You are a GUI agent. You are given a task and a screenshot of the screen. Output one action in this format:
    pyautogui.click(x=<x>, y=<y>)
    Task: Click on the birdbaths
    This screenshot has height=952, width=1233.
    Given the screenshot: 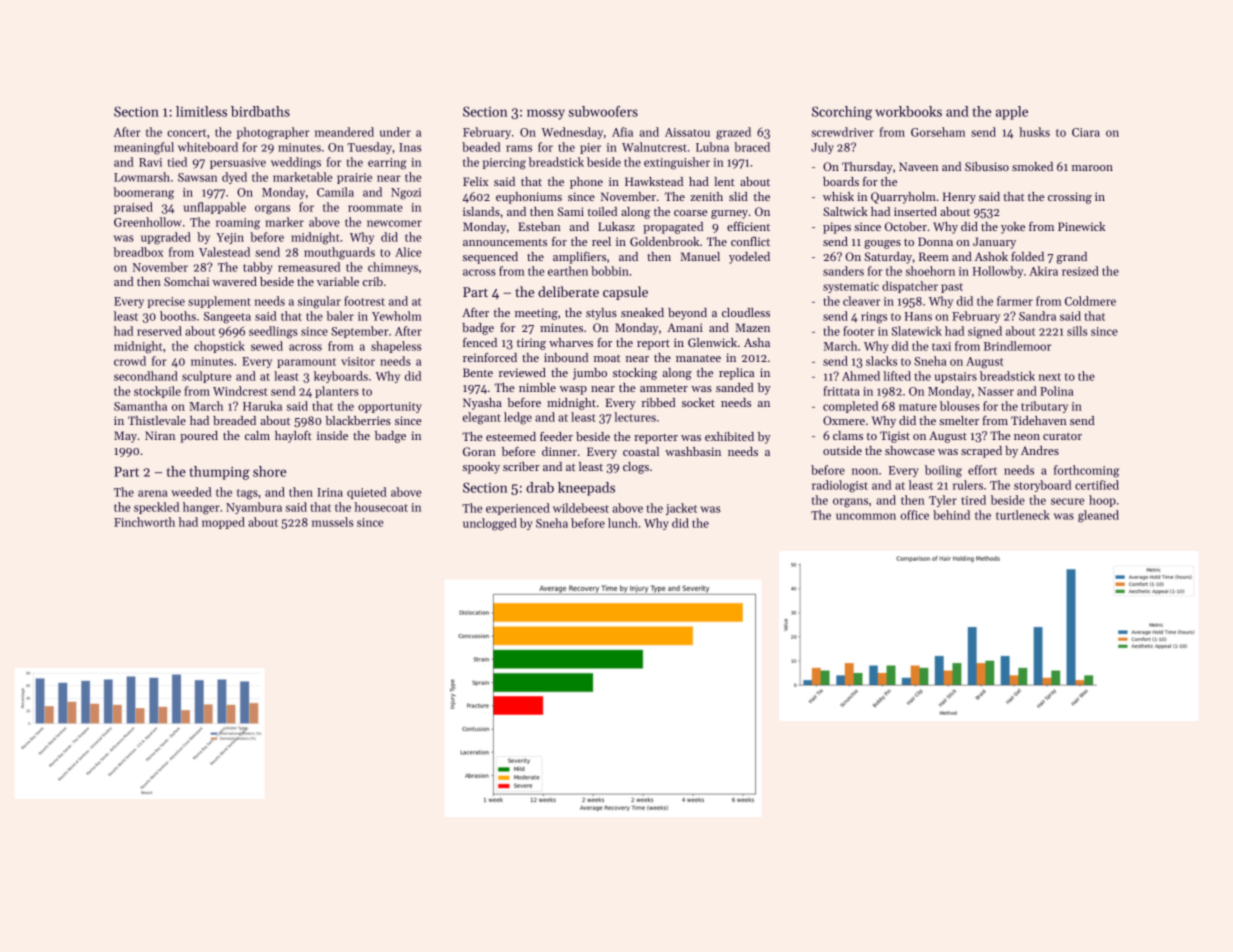 What is the action you would take?
    pyautogui.click(x=260, y=111)
